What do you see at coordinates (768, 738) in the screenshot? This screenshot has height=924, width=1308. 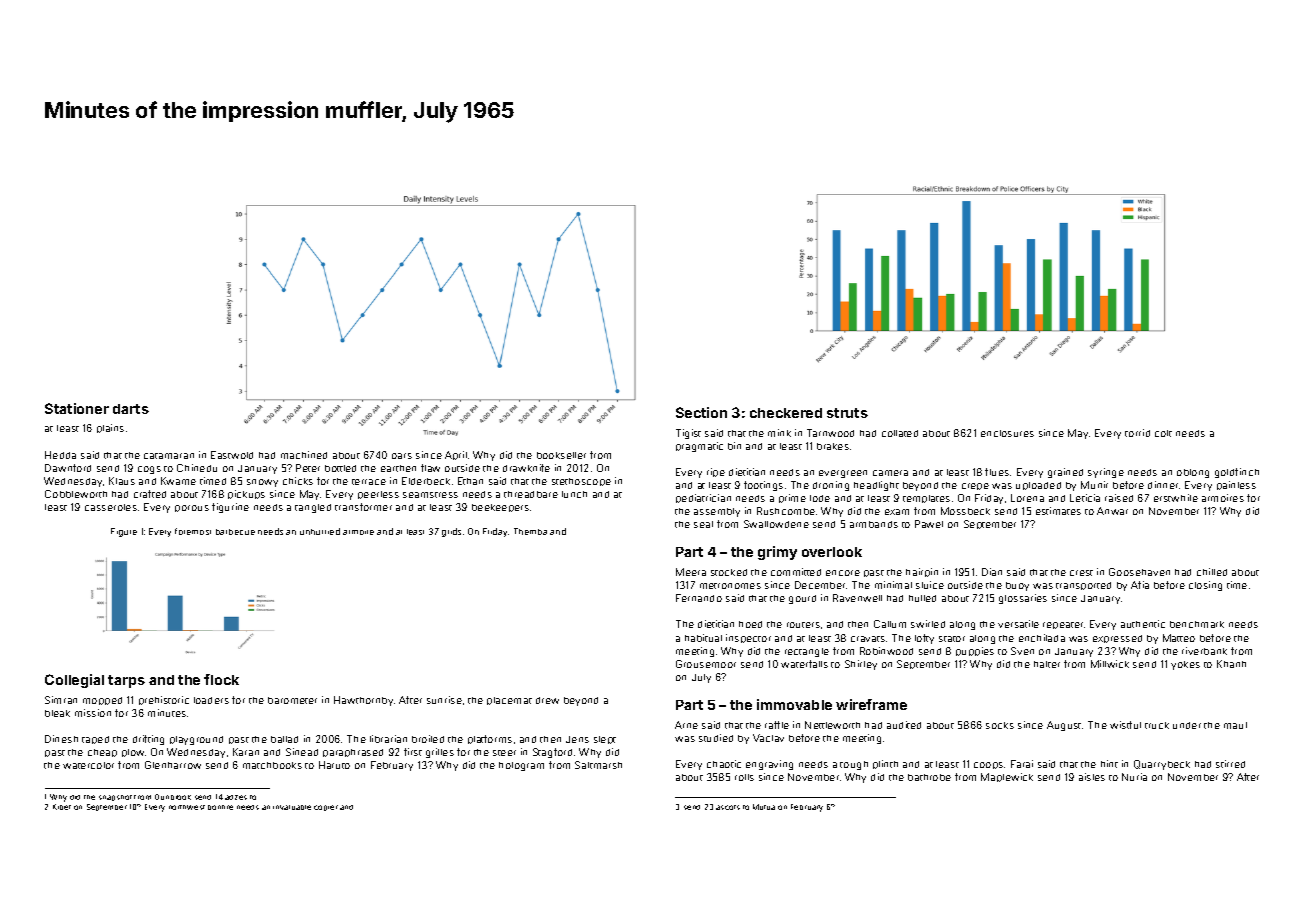 I see `Vaclav` at bounding box center [768, 738].
